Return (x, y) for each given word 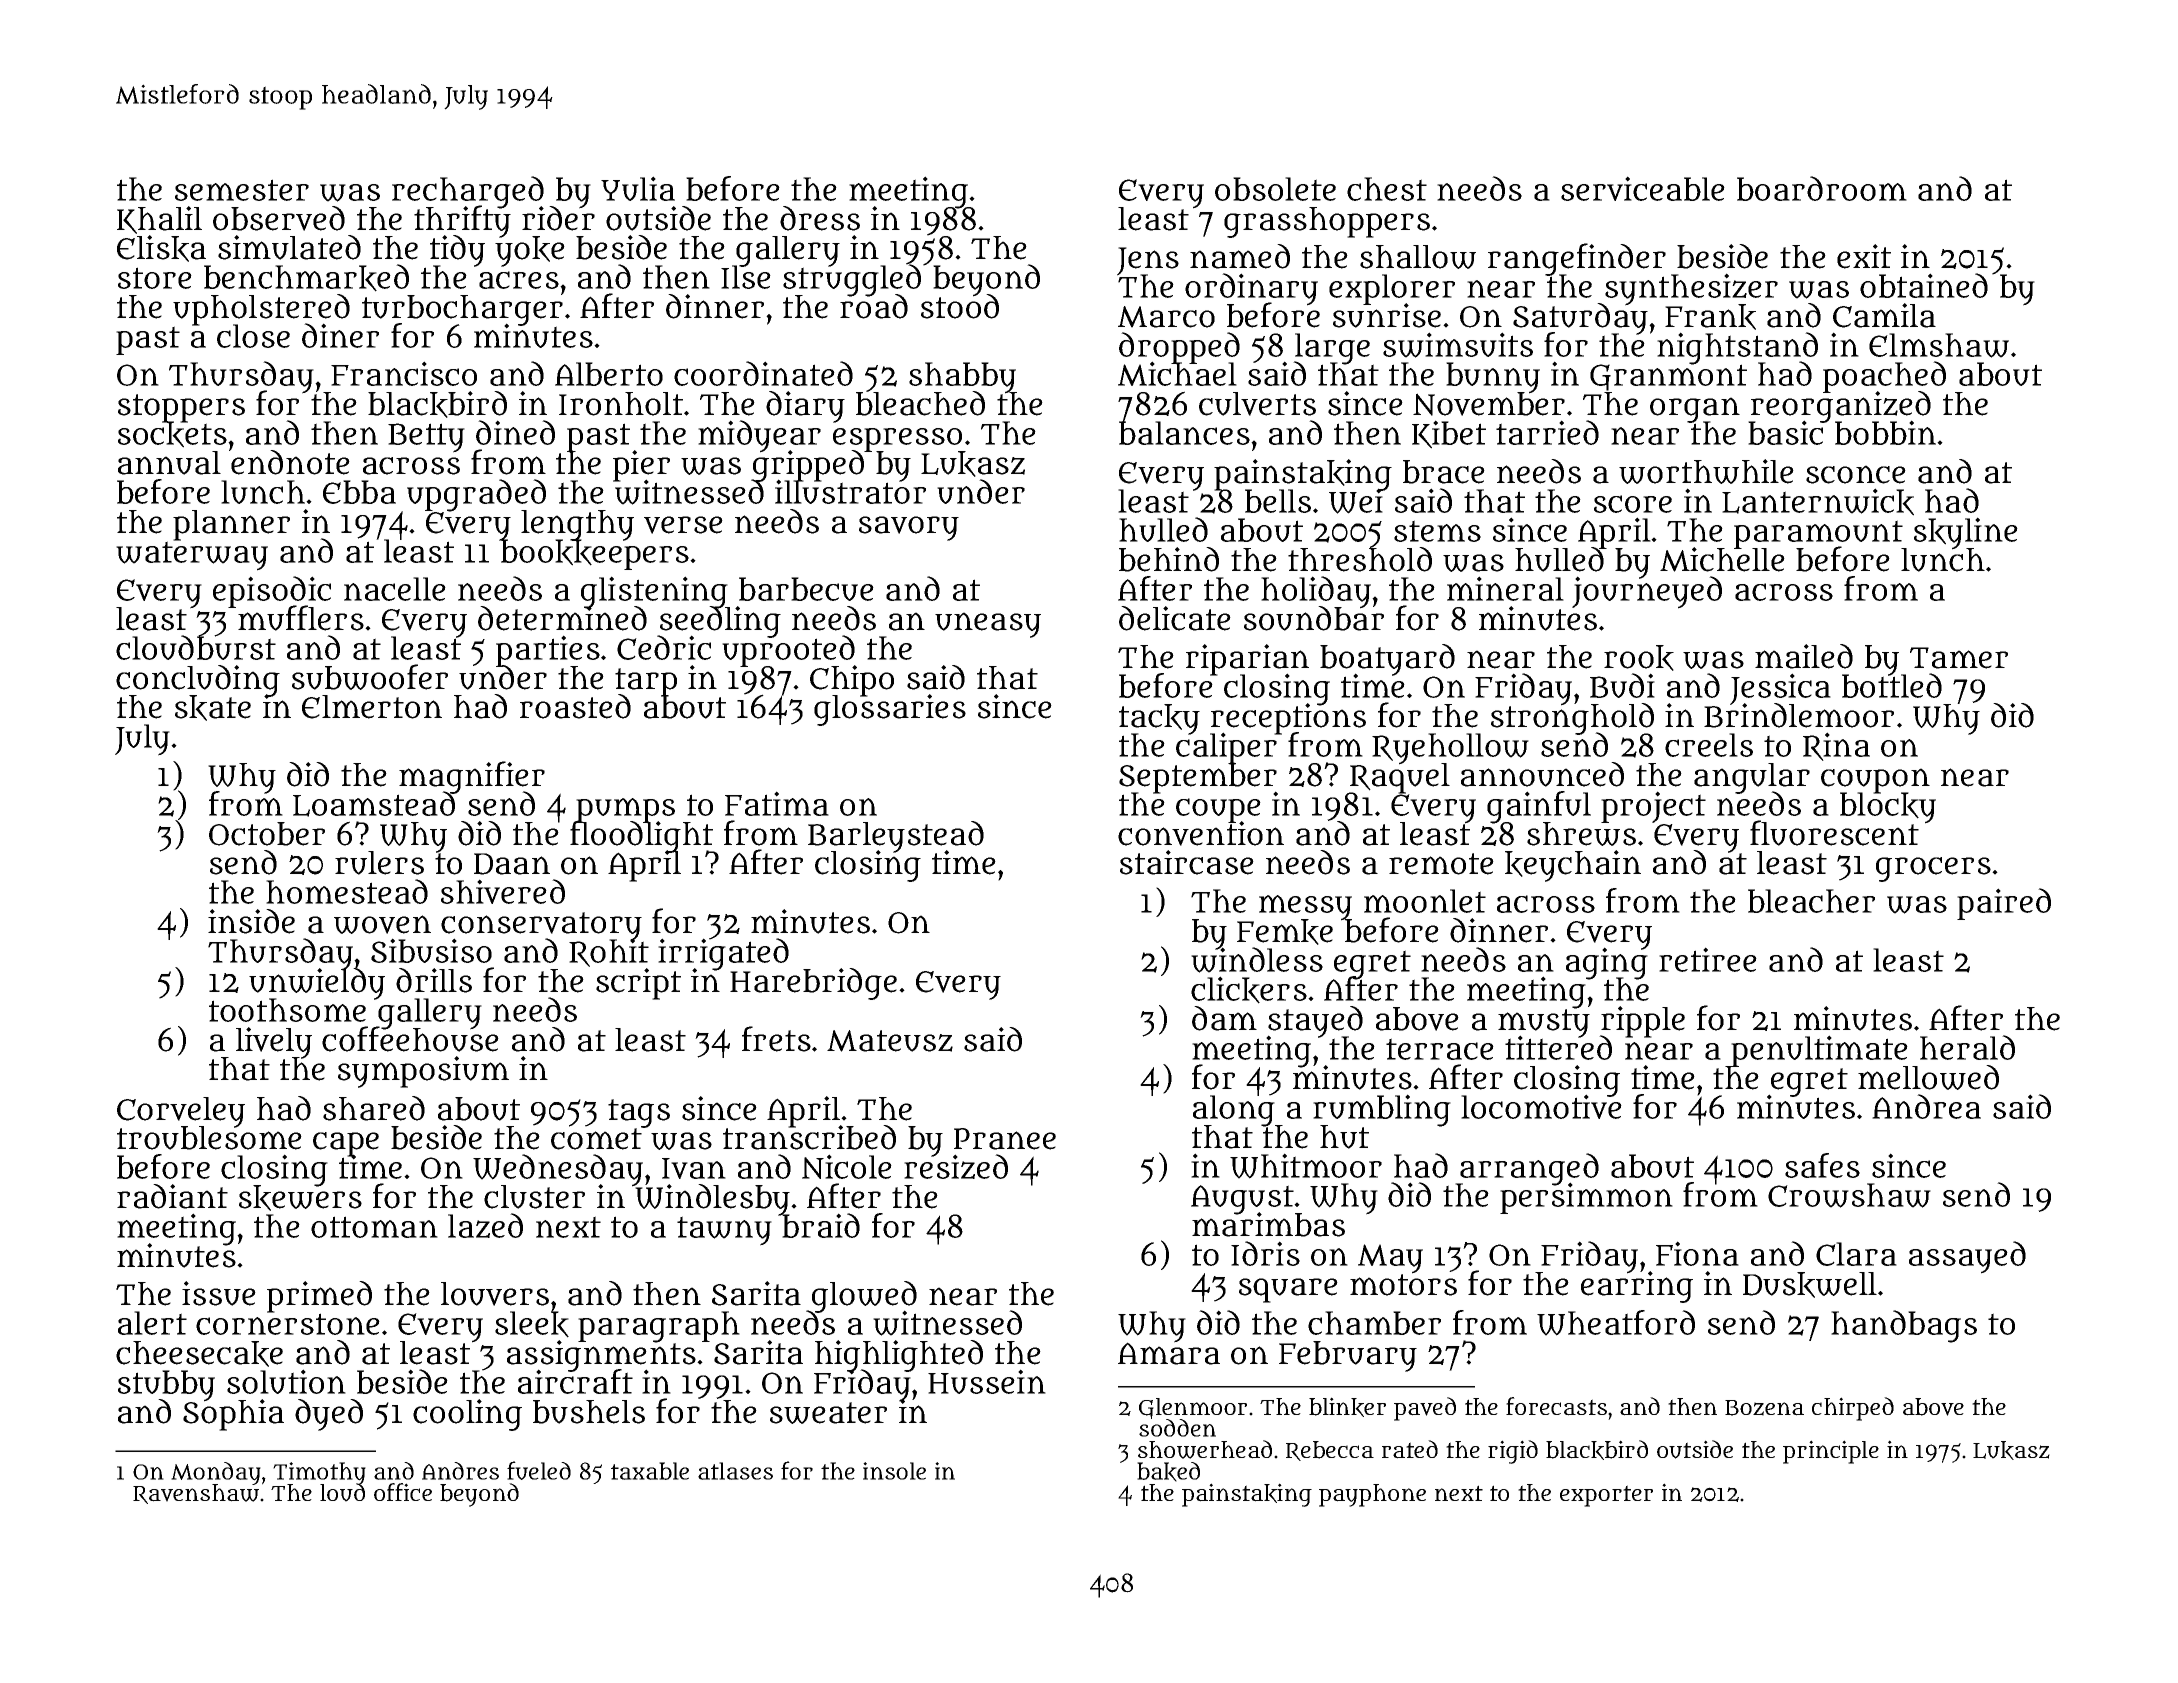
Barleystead (896, 836)
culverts (1257, 404)
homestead (347, 891)
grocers (1933, 869)
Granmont (1668, 378)
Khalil (159, 220)
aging (1607, 964)
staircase (1187, 862)
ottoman (374, 1227)
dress (820, 218)
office (403, 1492)
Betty (426, 438)
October (267, 834)
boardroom (1822, 188)
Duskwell (1810, 1285)
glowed (863, 1296)
